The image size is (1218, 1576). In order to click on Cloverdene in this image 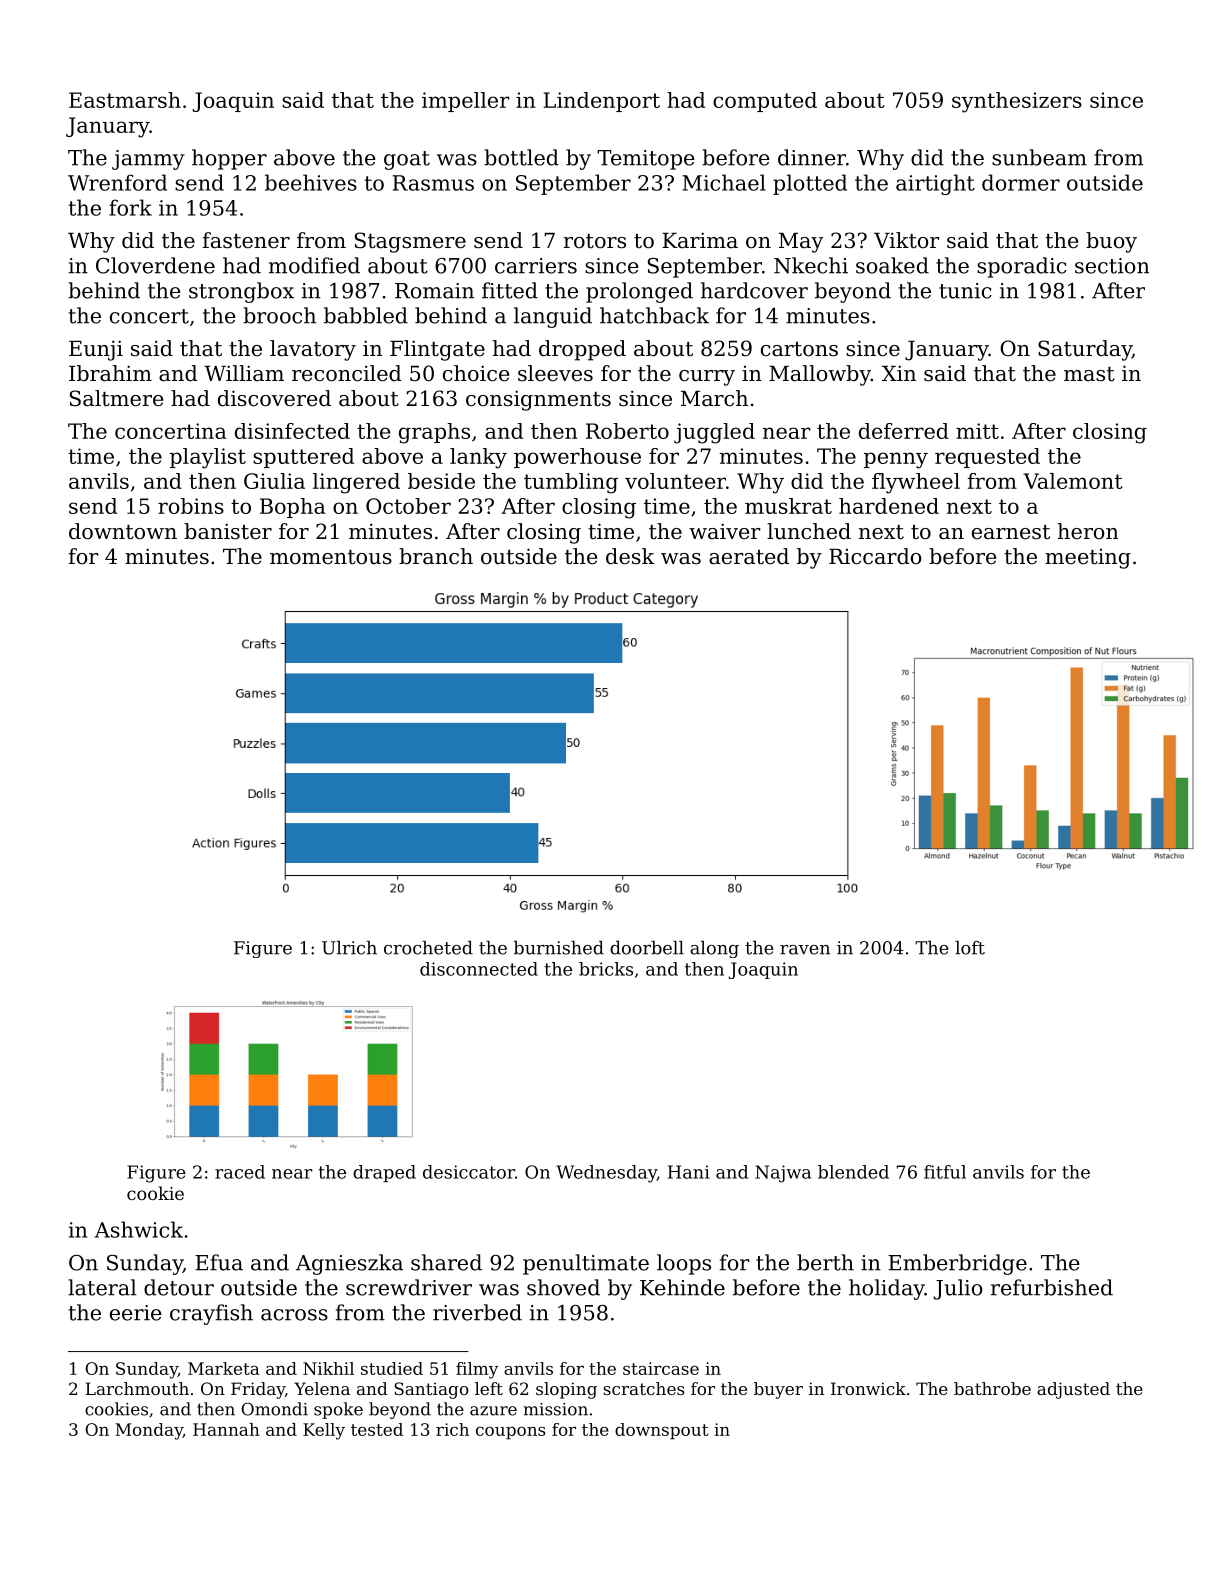, I will do `click(155, 265)`.
